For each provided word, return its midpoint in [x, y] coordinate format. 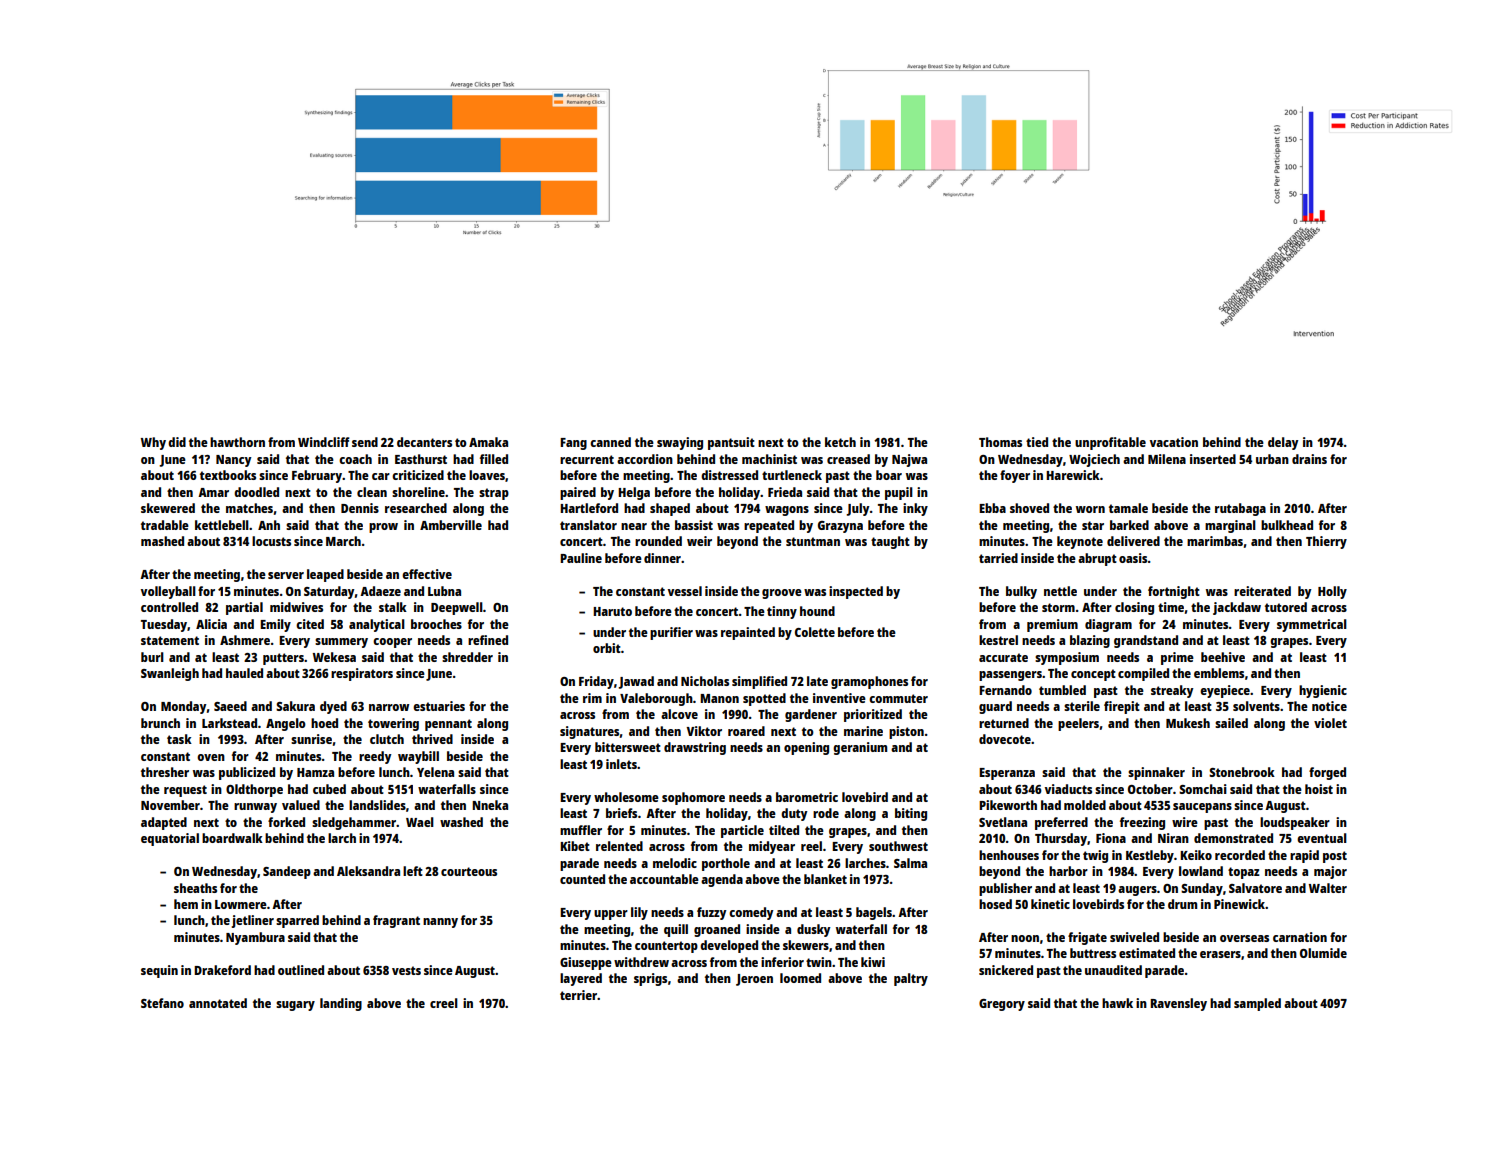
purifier [671, 633]
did [177, 442]
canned [610, 442]
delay [1283, 443]
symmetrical [1312, 625]
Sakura [295, 706]
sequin [159, 971]
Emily [275, 625]
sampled [1257, 1004]
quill [676, 930]
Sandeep [287, 872]
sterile [1082, 706]
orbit [607, 648]
